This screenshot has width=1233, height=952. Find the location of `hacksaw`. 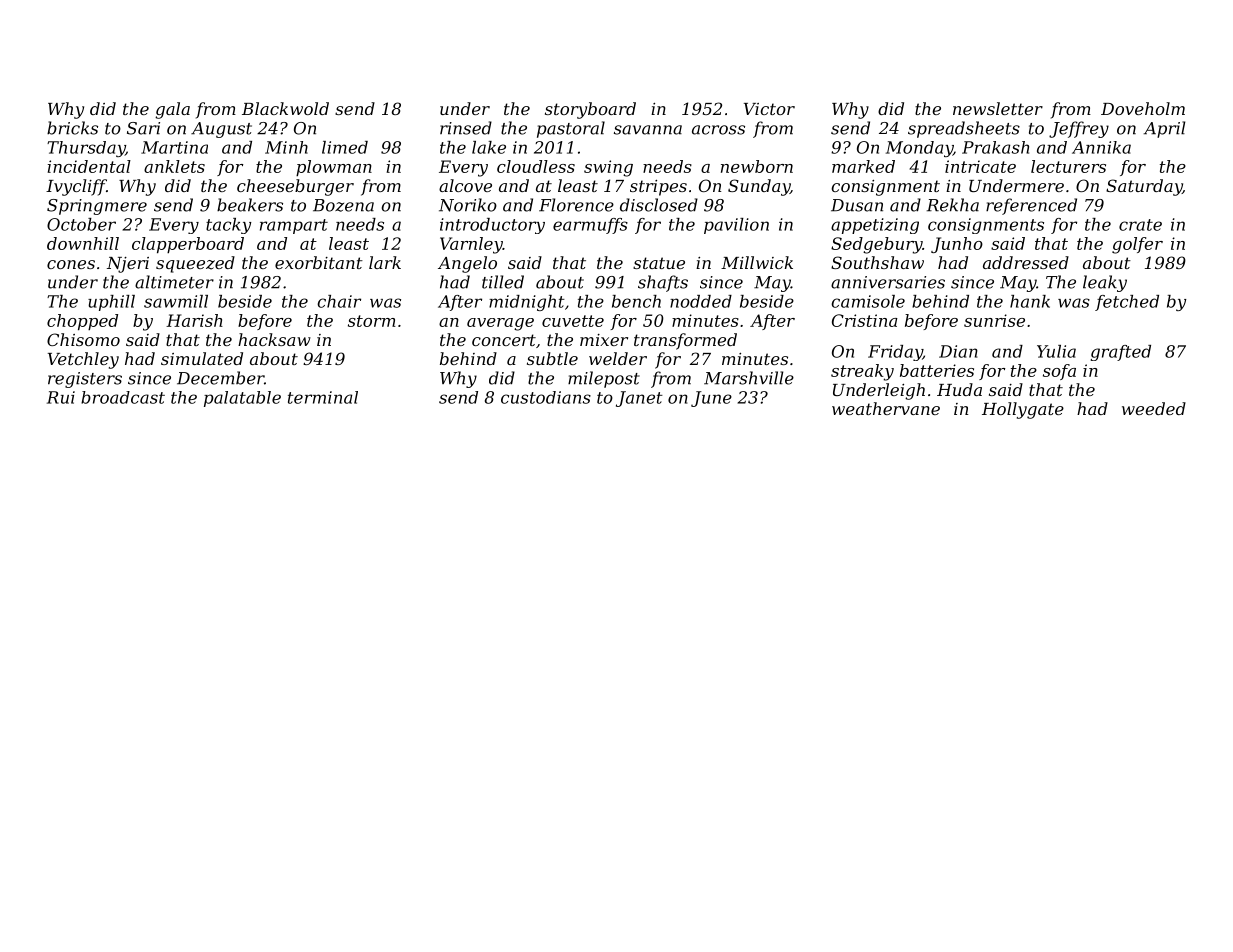

hacksaw is located at coordinates (274, 339).
